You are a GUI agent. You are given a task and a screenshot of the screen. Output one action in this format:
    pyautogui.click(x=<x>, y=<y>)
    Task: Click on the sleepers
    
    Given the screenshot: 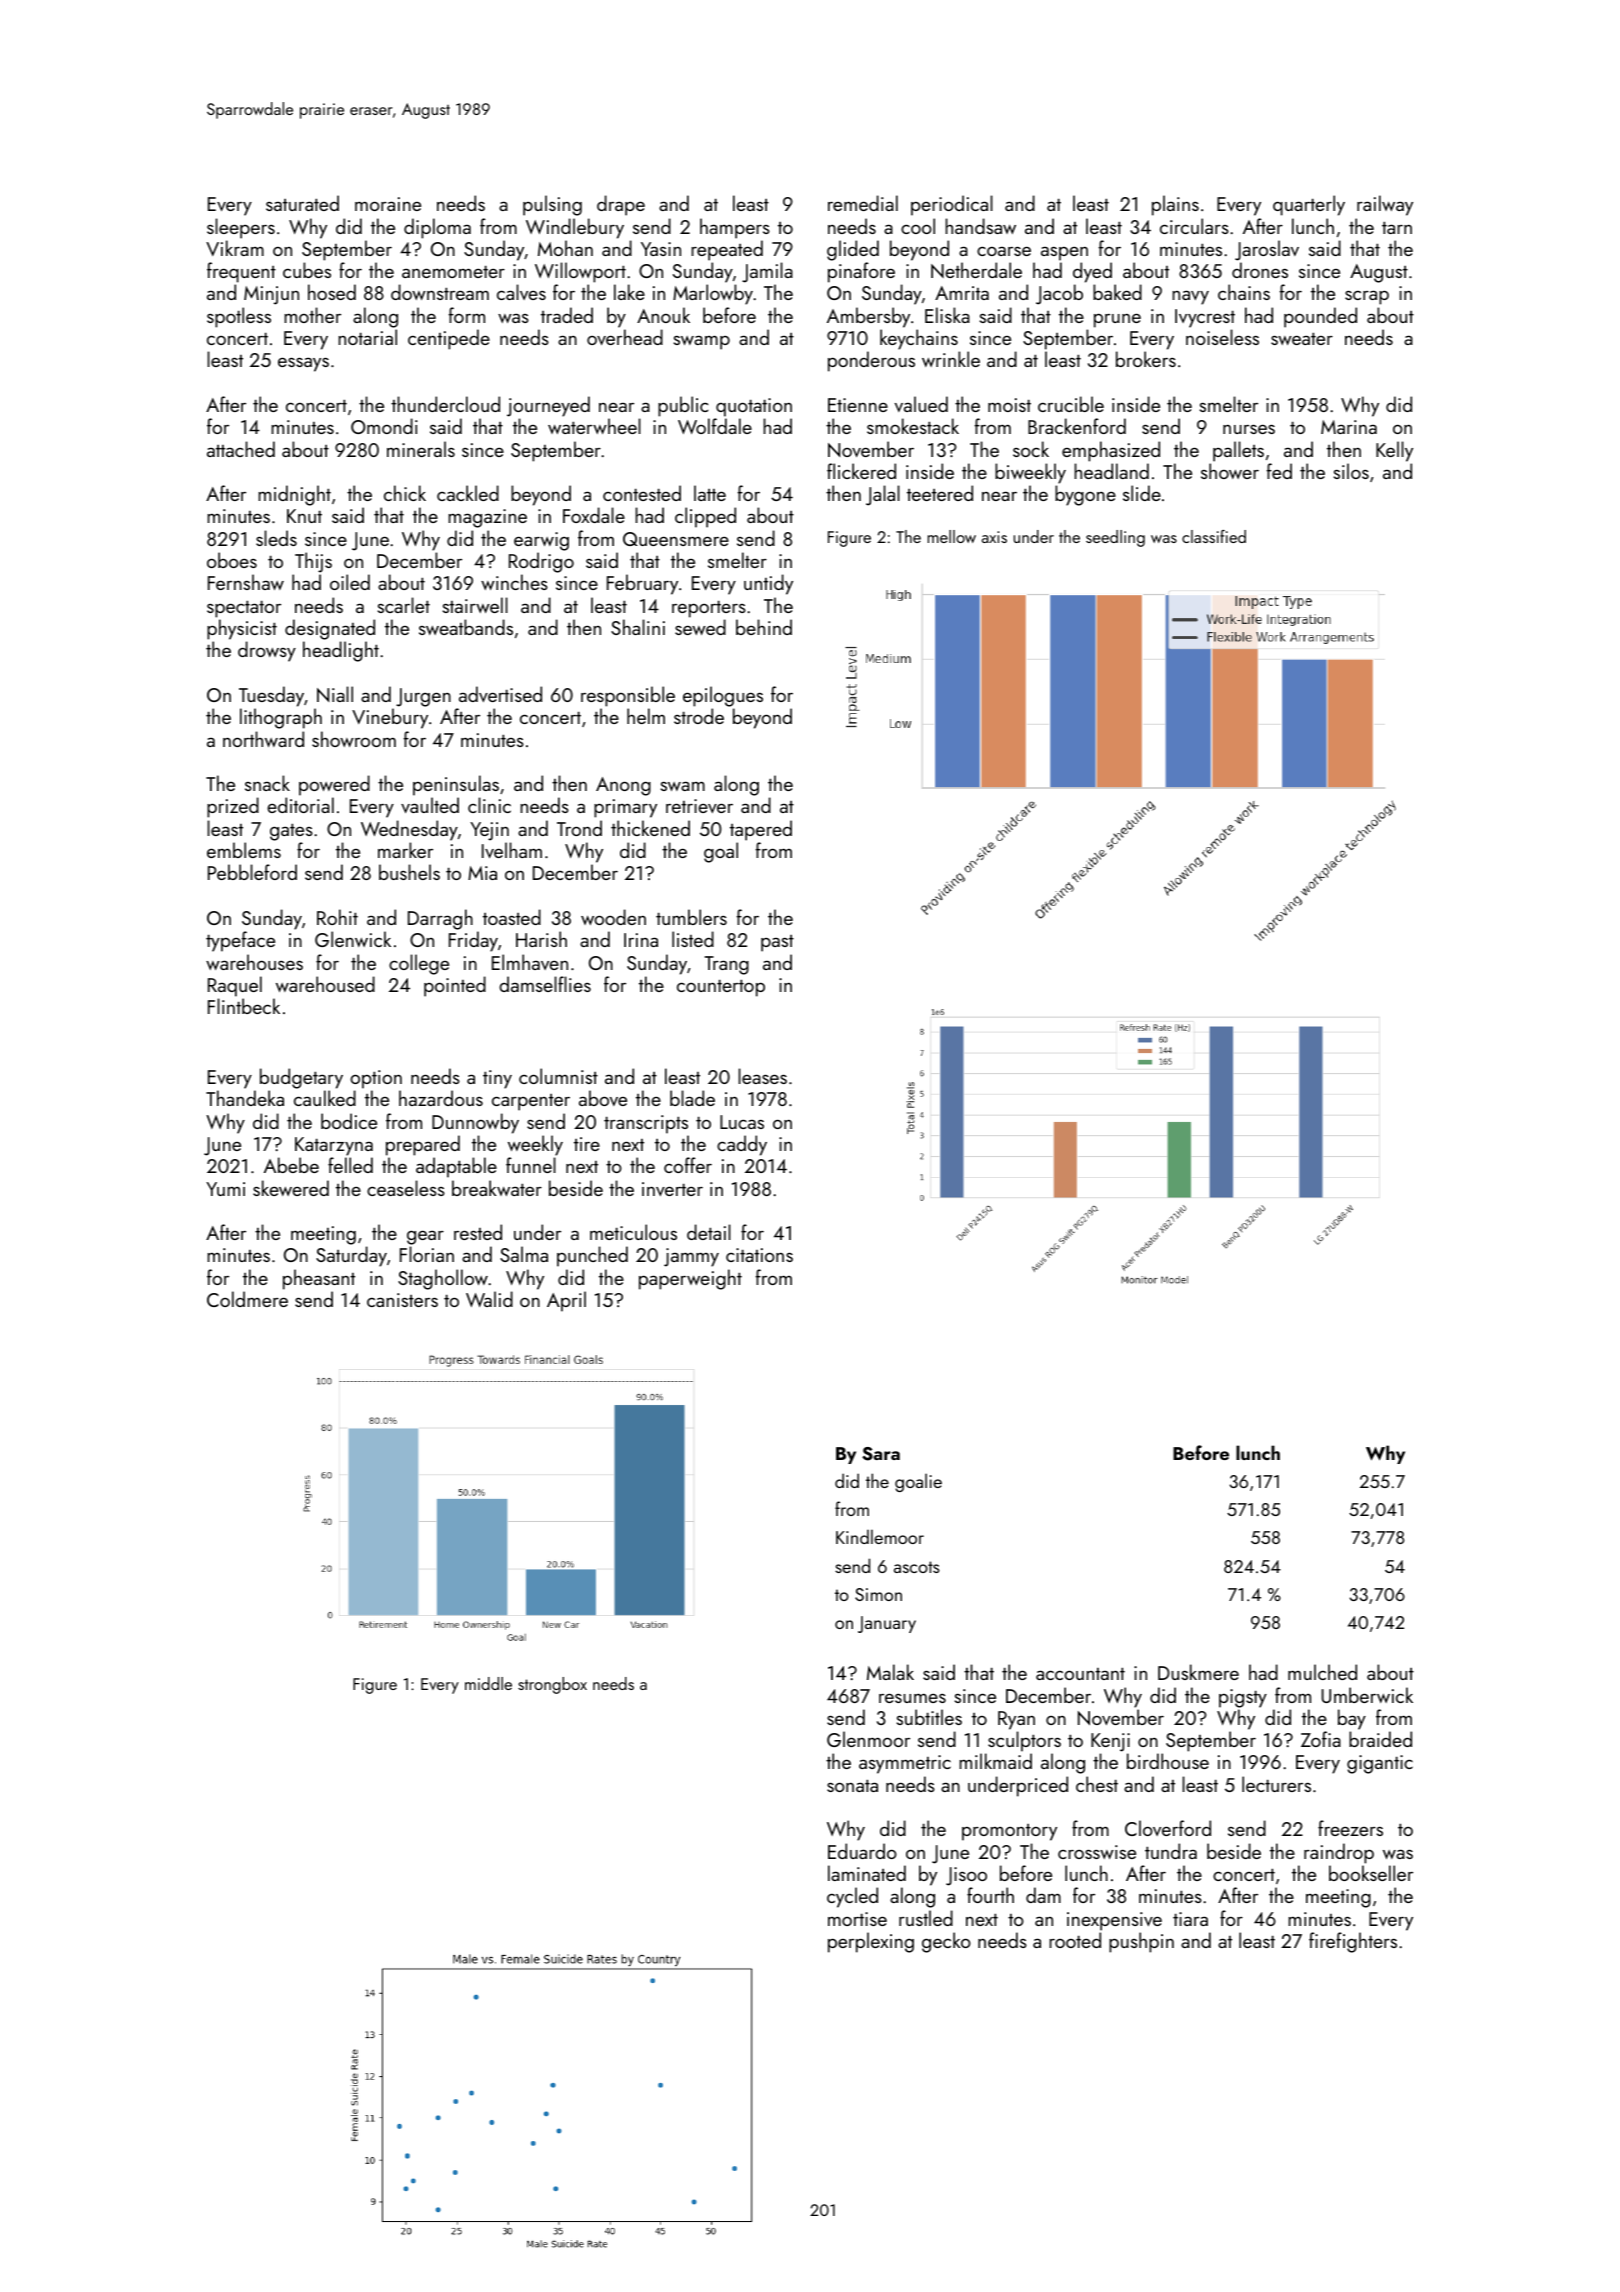 What is the action you would take?
    pyautogui.click(x=241, y=228)
